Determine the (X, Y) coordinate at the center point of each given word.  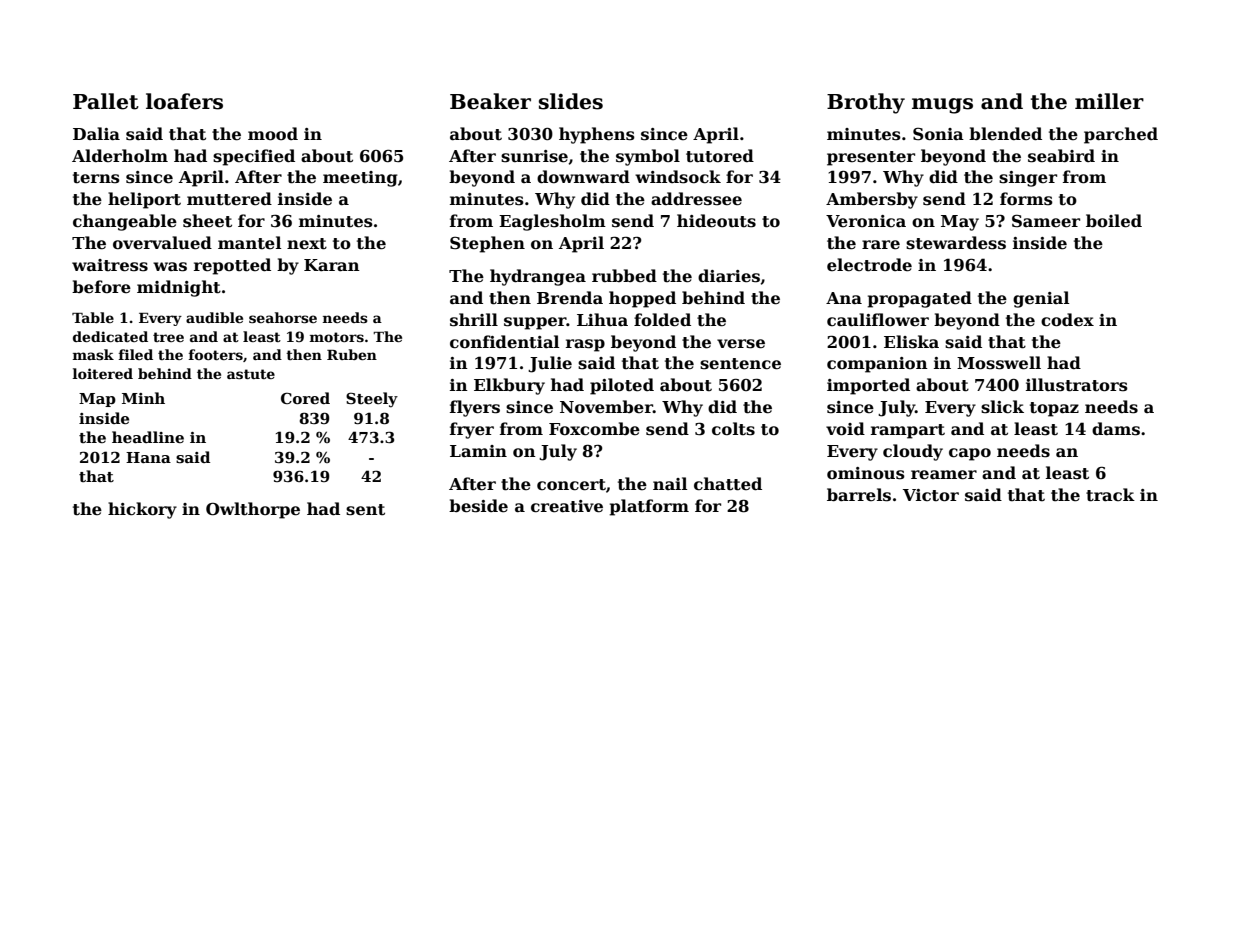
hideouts (716, 221)
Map (97, 400)
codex (1067, 320)
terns (96, 178)
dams (1116, 429)
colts (733, 429)
